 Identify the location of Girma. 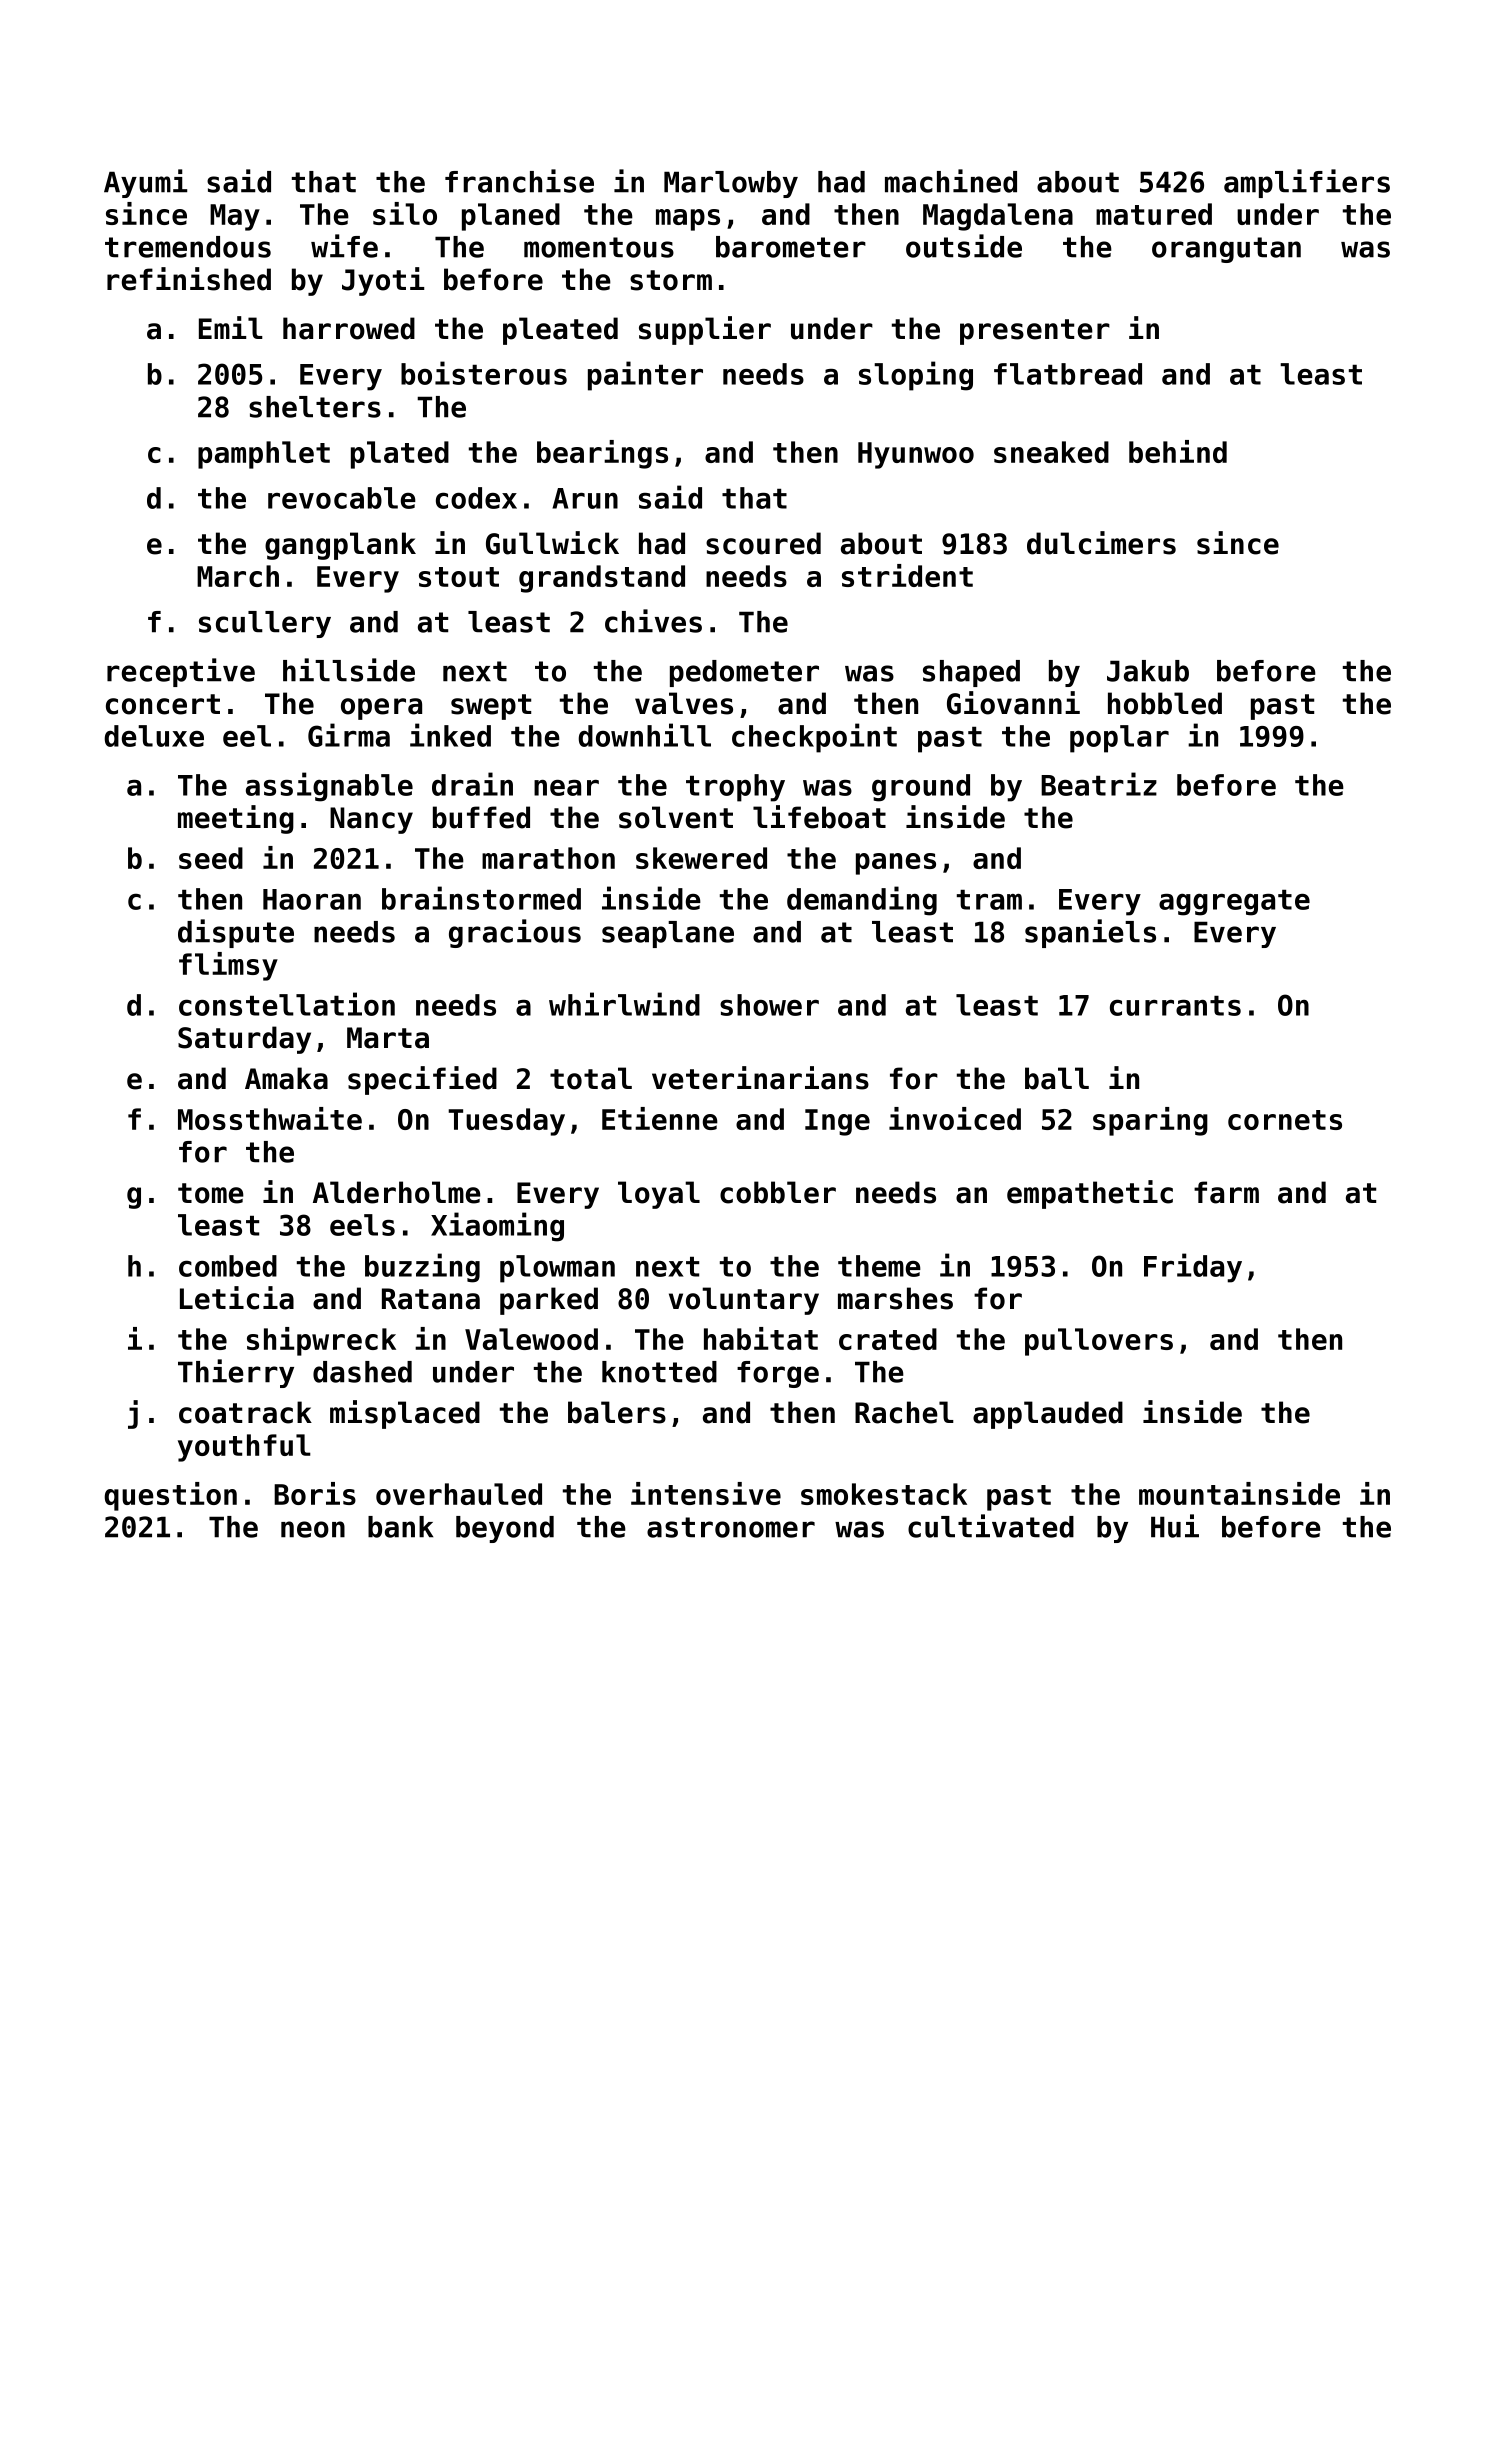
(349, 735).
